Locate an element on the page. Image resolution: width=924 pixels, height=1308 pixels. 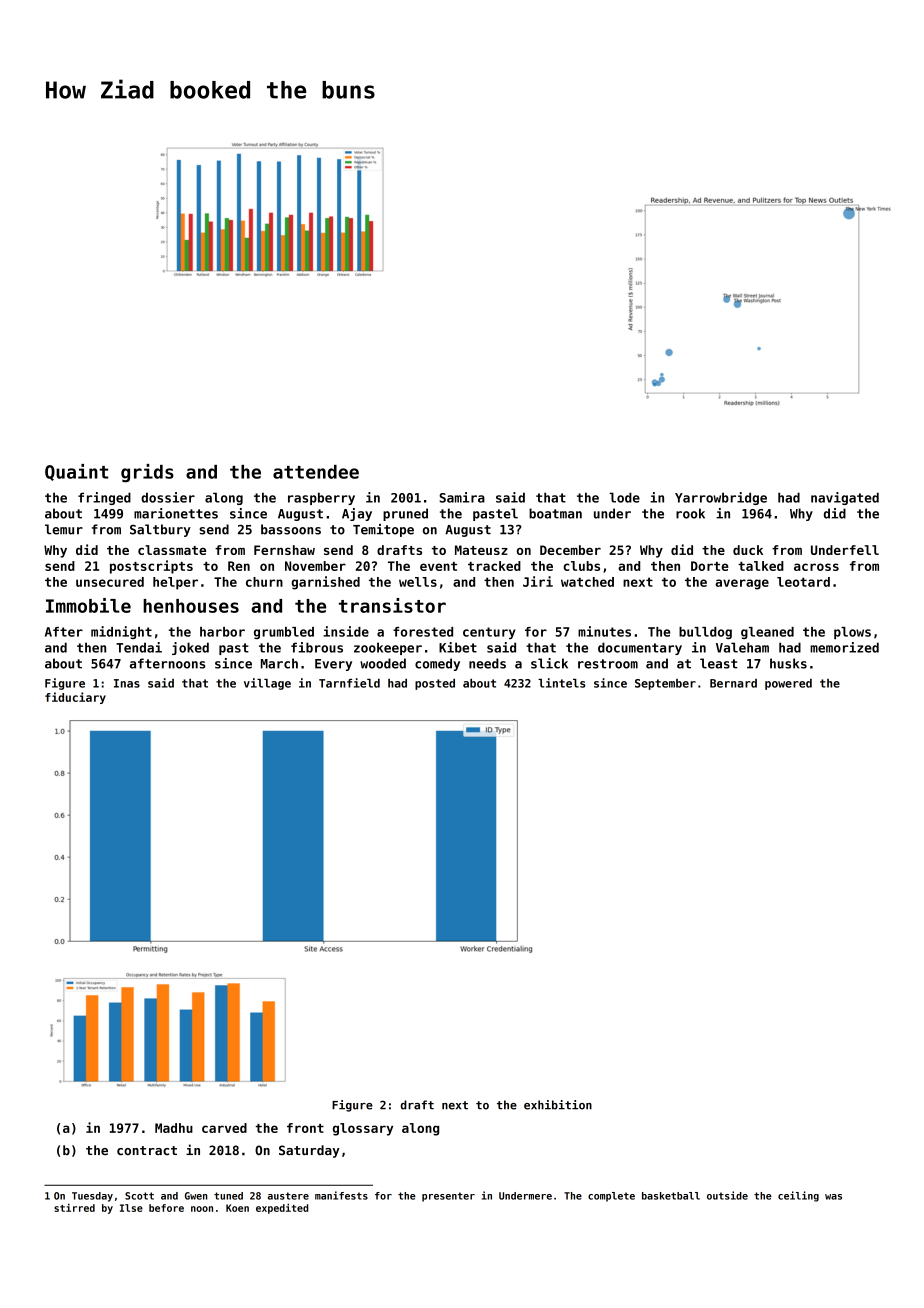
basketball is located at coordinates (671, 1196).
